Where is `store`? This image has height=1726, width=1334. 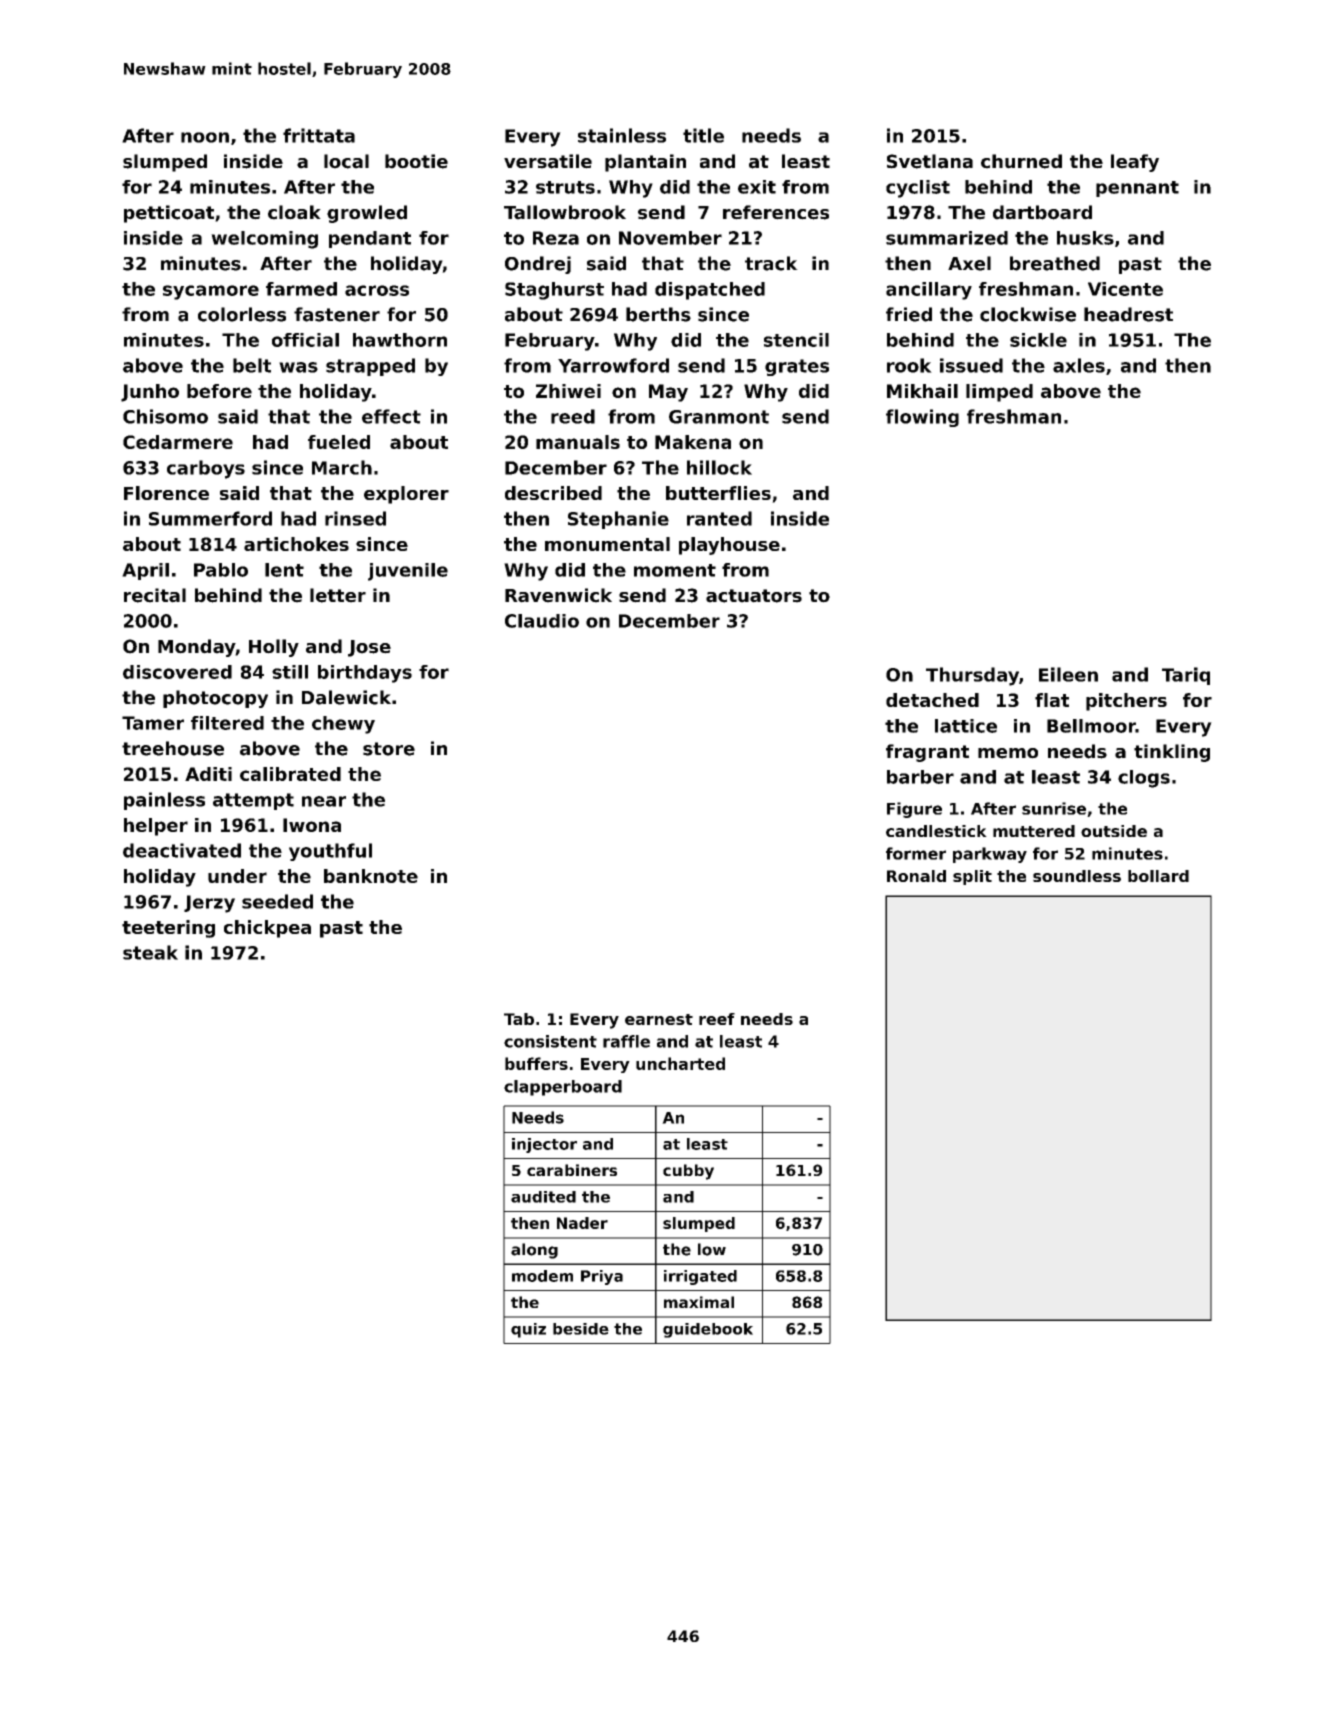
store is located at coordinates (389, 749).
